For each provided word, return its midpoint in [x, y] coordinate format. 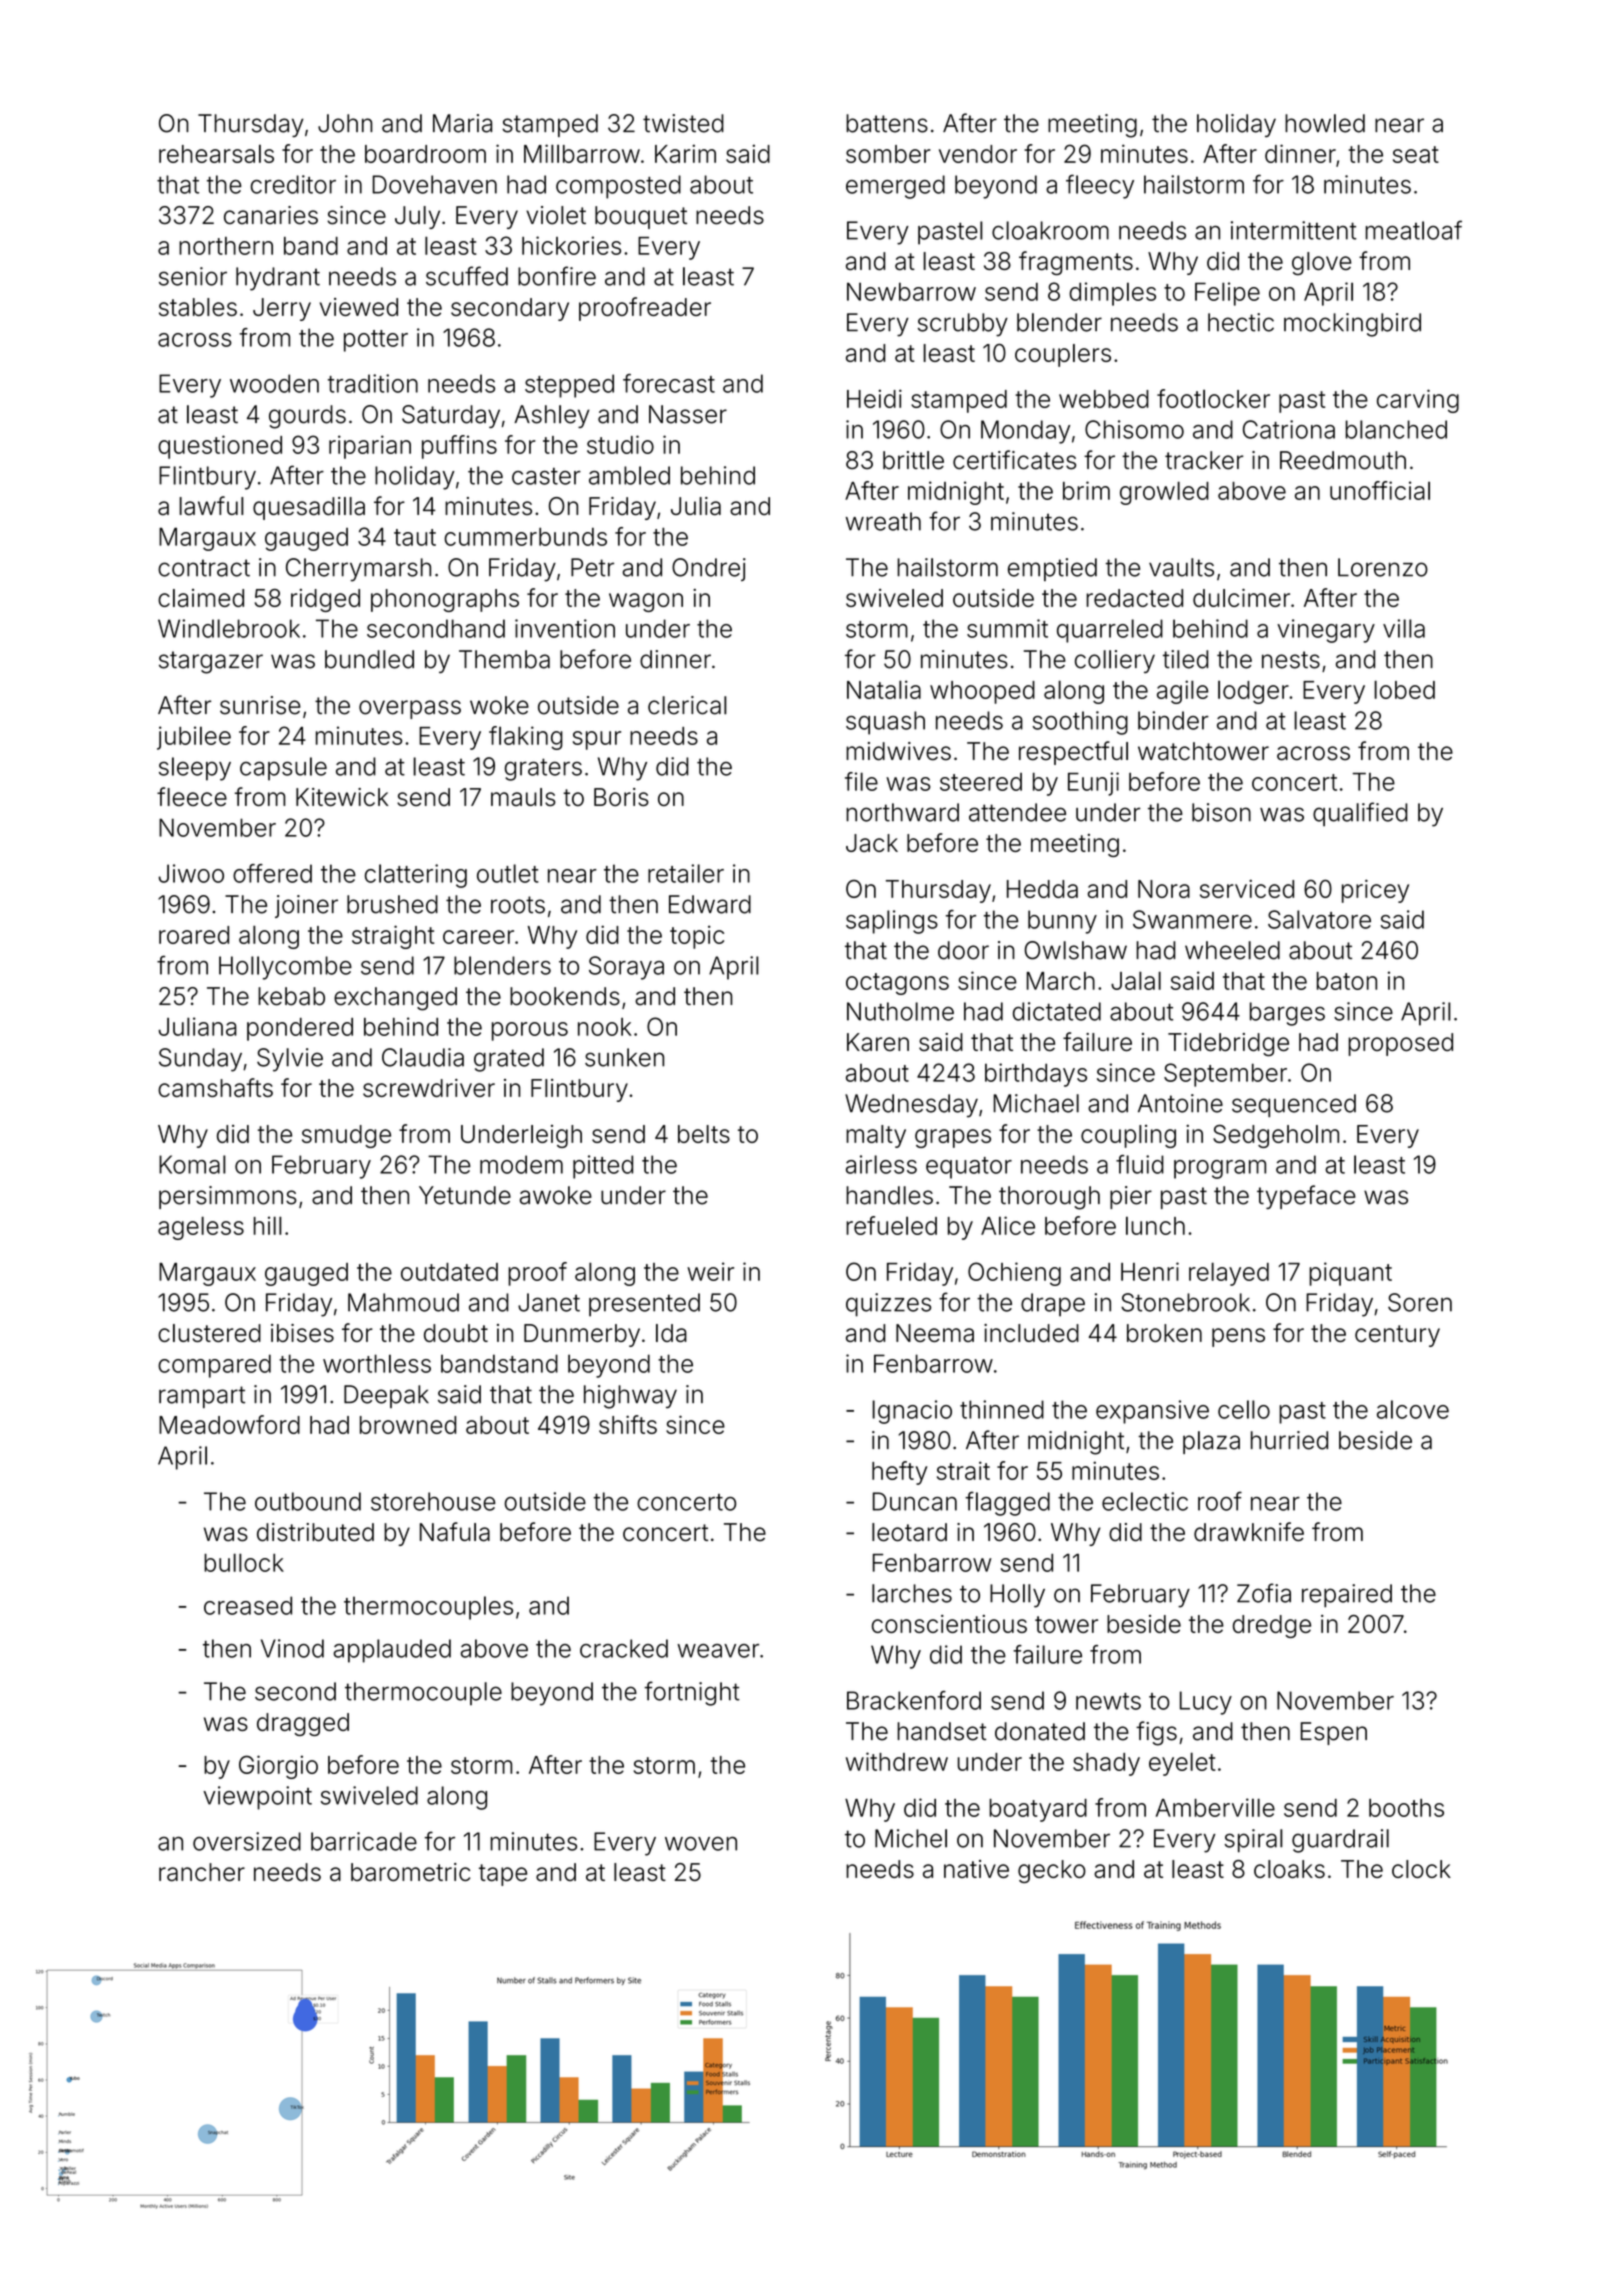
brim [1086, 490]
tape [503, 1875]
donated [1040, 1731]
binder [1173, 720]
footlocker [1213, 398]
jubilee [194, 738]
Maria [462, 123]
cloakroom [1050, 230]
